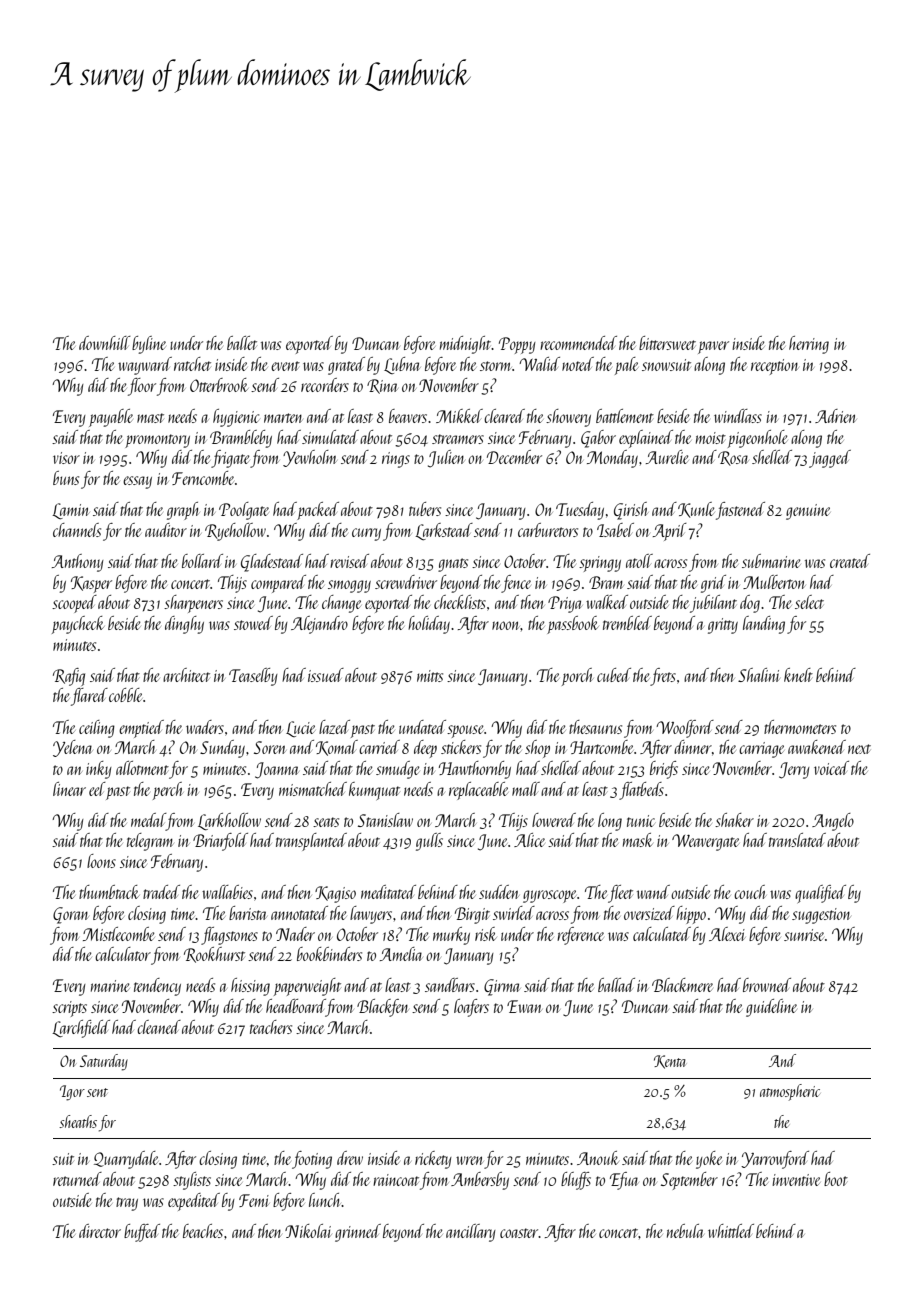  Describe the element at coordinates (767, 985) in the document. I see `browned` at that location.
